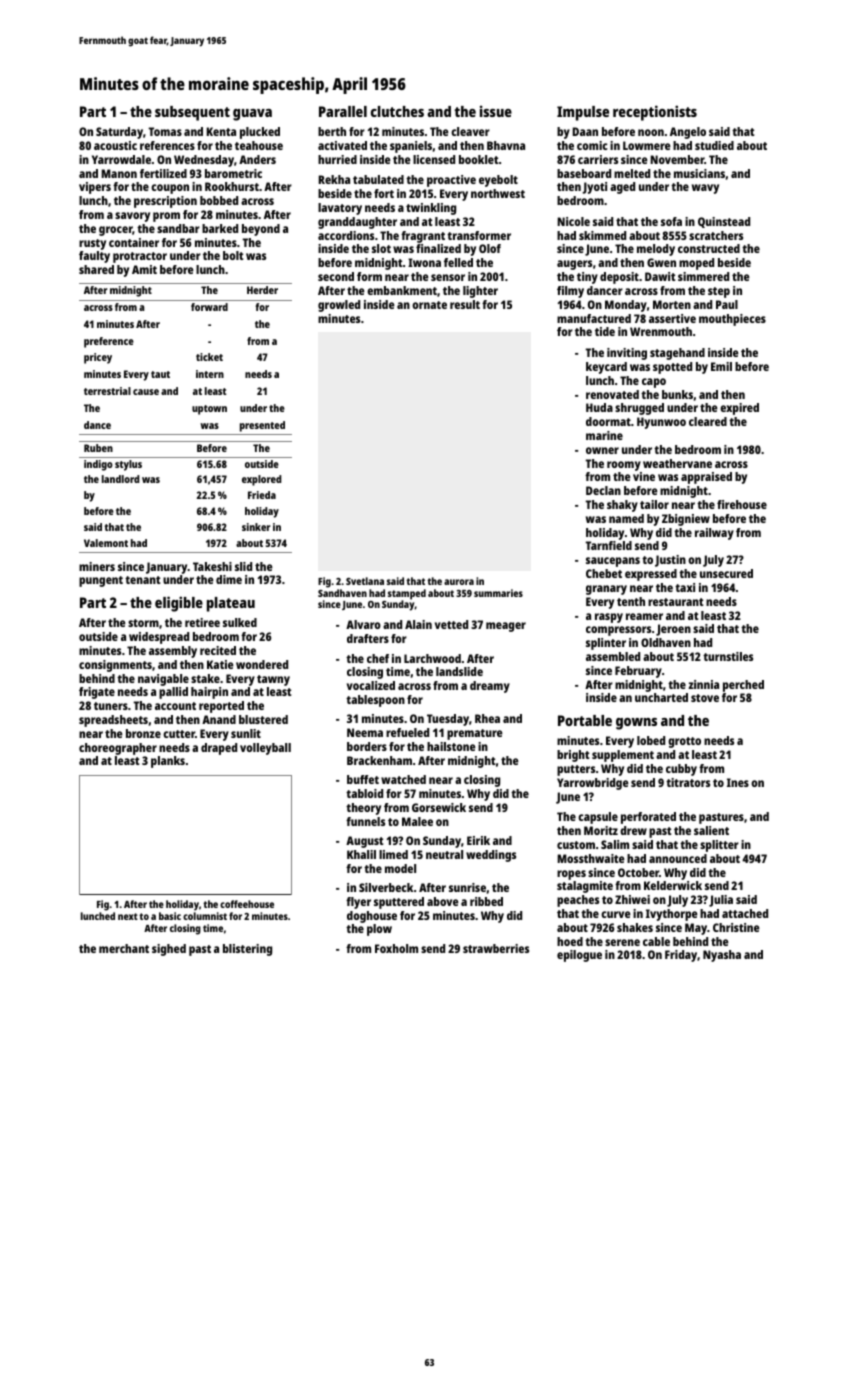 Image resolution: width=849 pixels, height=1400 pixels. What do you see at coordinates (397, 111) in the image?
I see `clutches` at bounding box center [397, 111].
